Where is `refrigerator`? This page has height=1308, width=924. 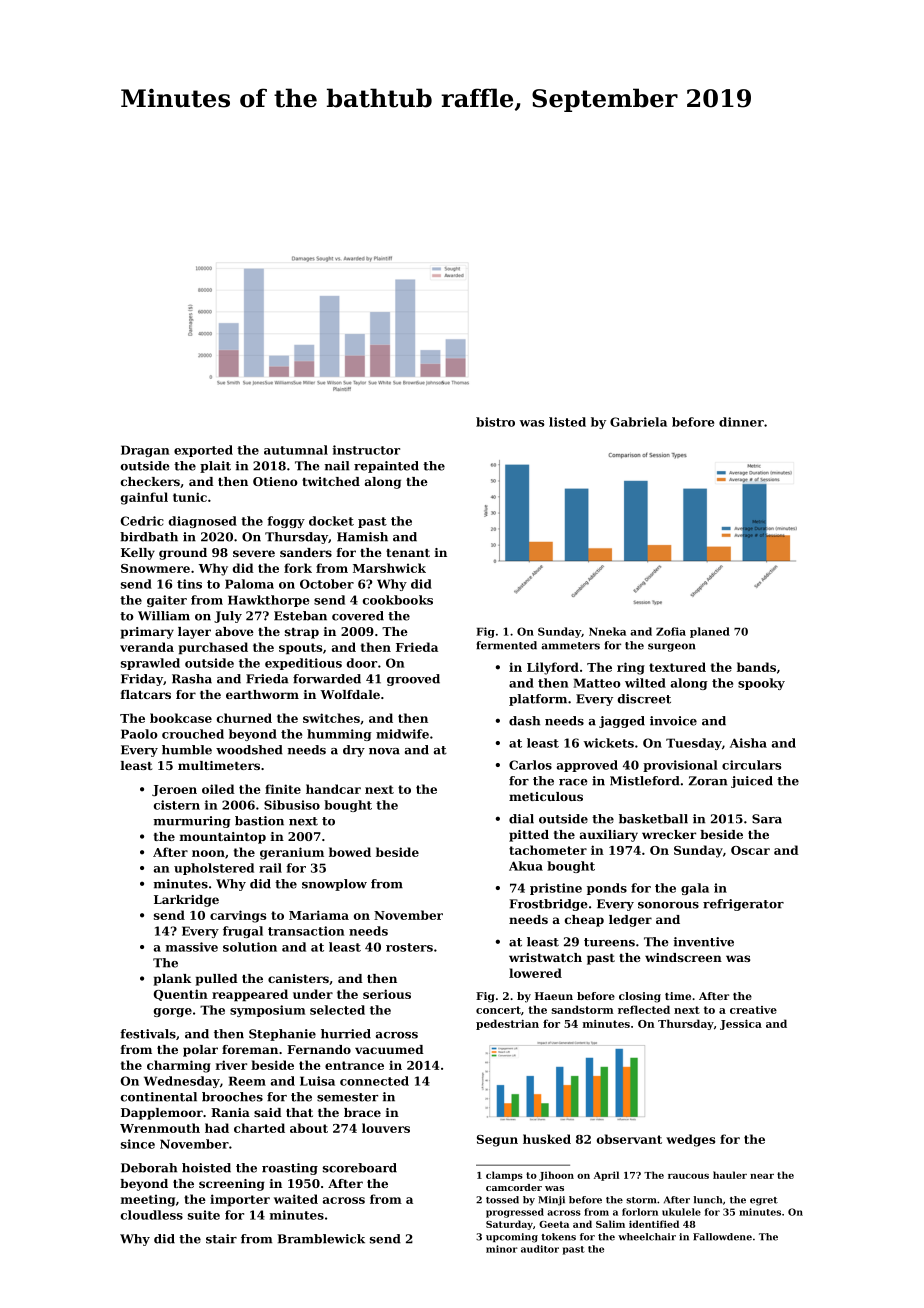
refrigerator is located at coordinates (743, 905).
